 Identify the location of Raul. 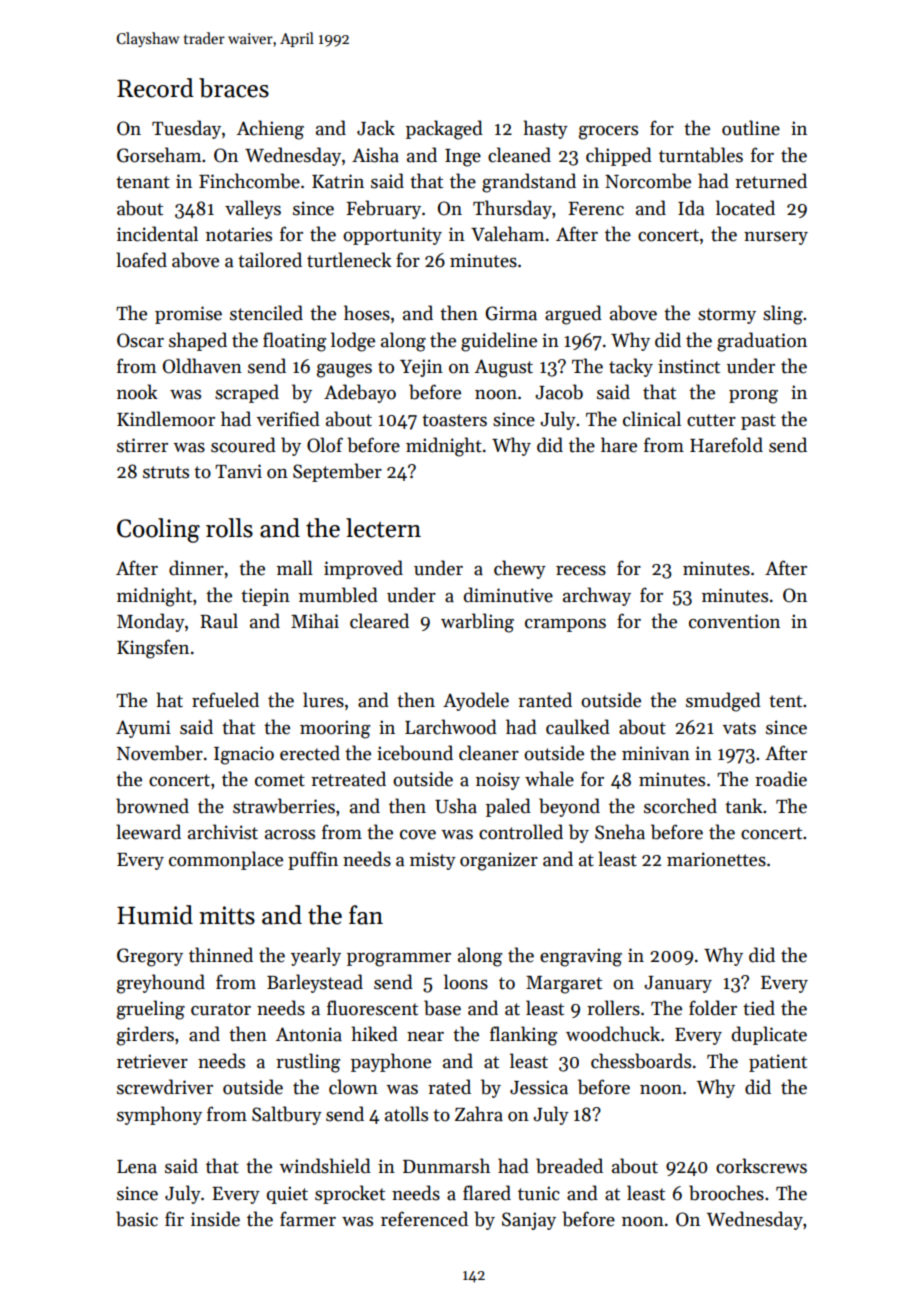
(219, 621).
